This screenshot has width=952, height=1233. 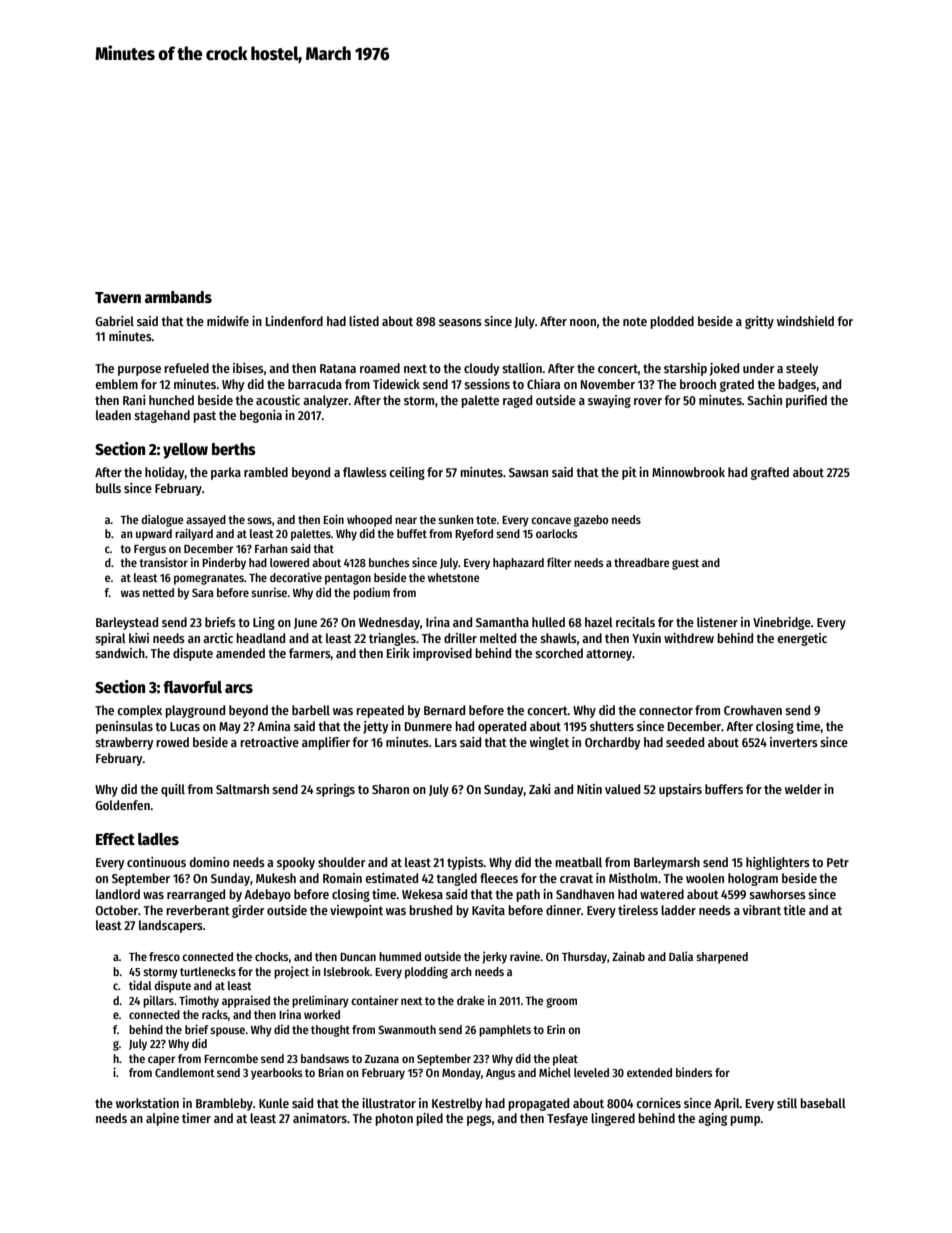 What do you see at coordinates (186, 368) in the screenshot?
I see `refueled` at bounding box center [186, 368].
